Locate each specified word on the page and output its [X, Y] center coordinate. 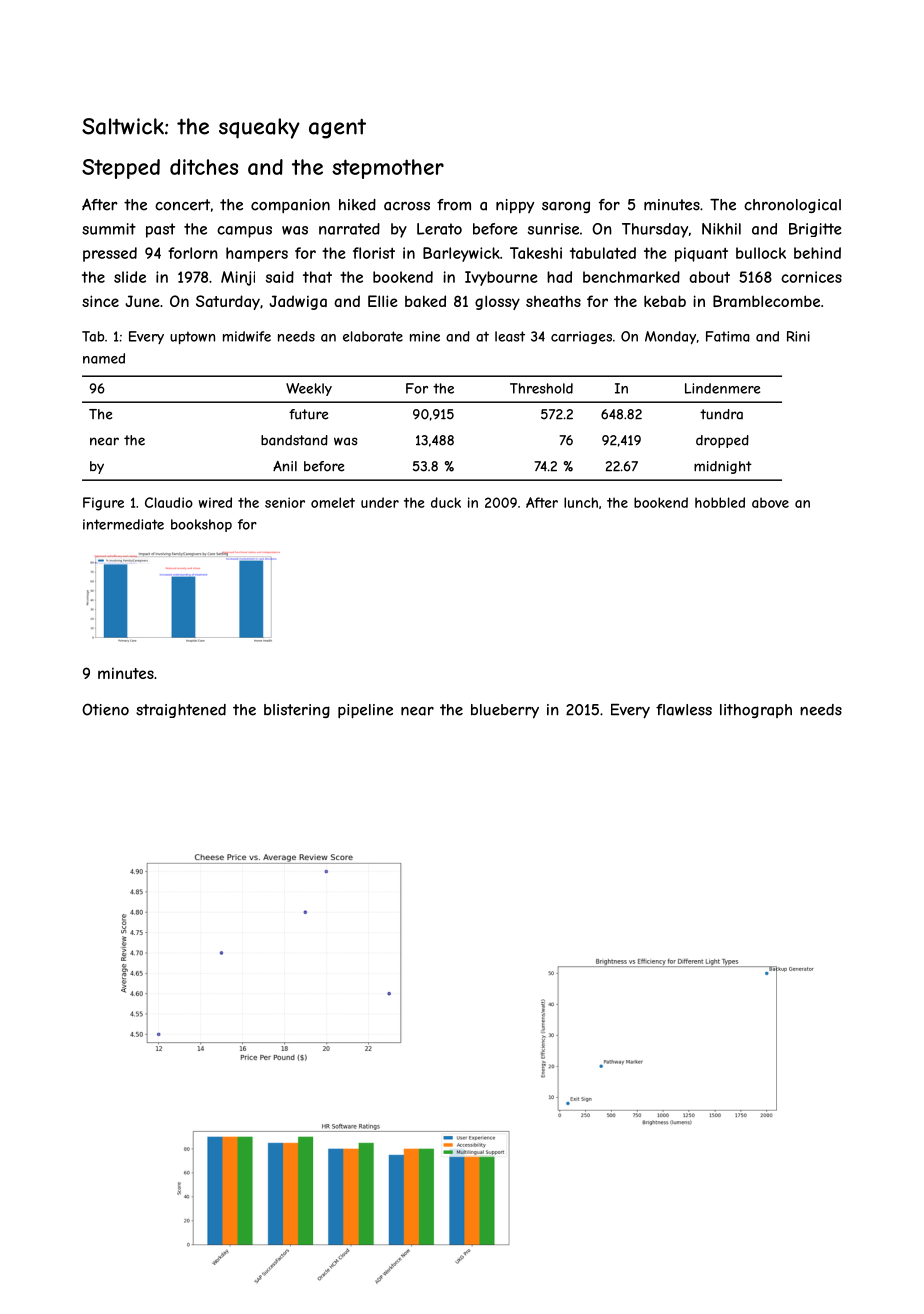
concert [182, 205]
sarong [566, 207]
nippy [515, 206]
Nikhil [721, 229]
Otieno [105, 709]
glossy [497, 302]
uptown [192, 337]
